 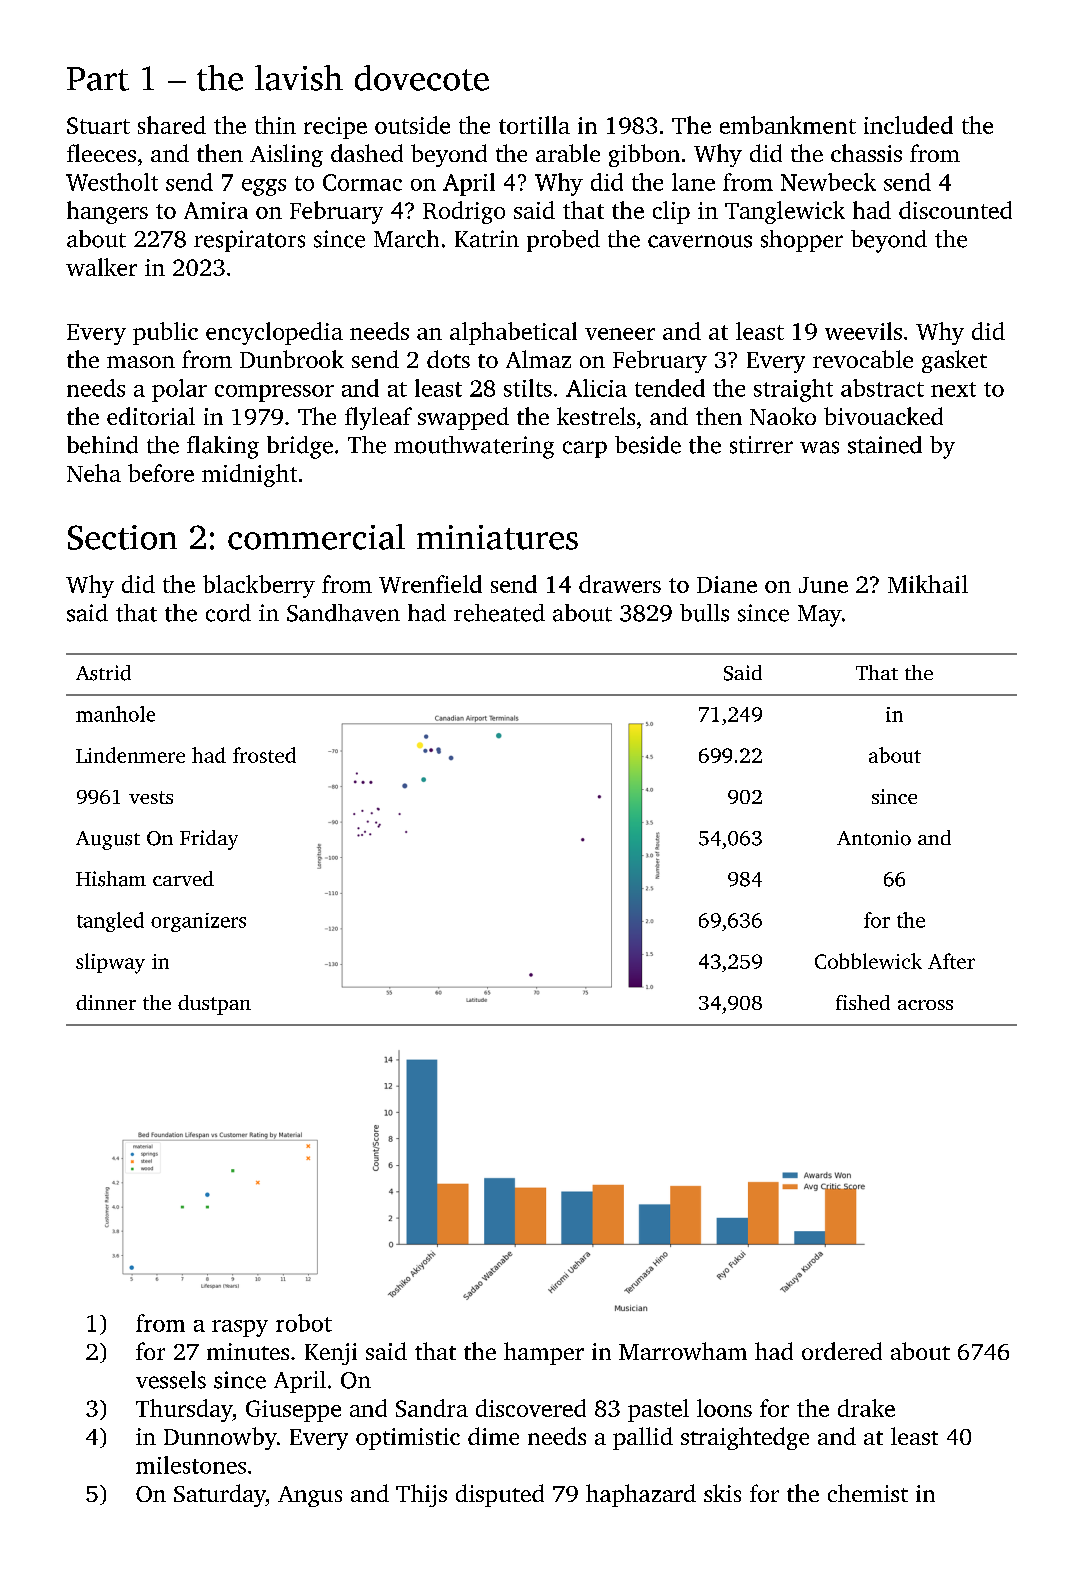 I want to click on dovecote, so click(x=422, y=78).
